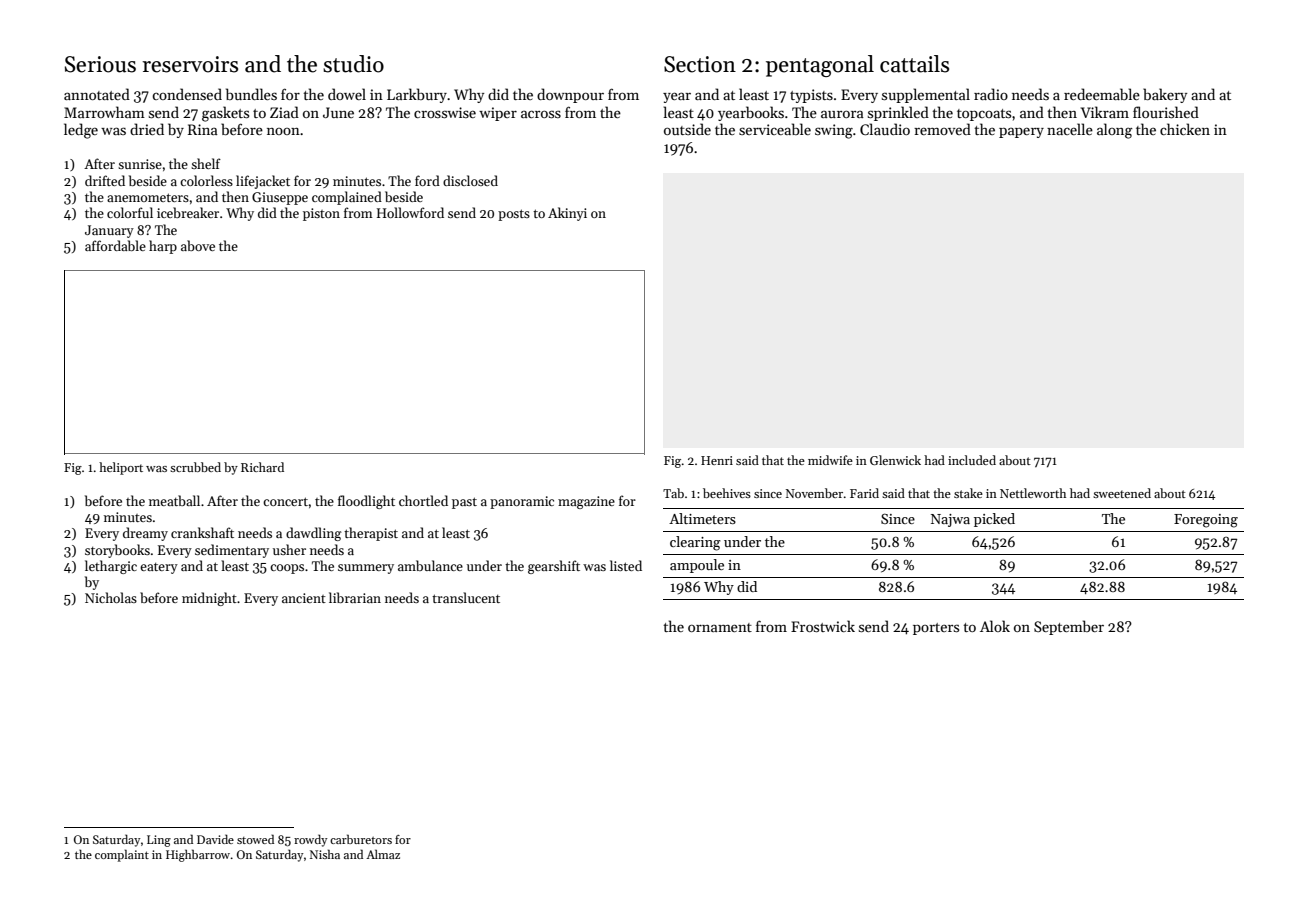 This screenshot has height=924, width=1308. I want to click on included, so click(972, 460).
